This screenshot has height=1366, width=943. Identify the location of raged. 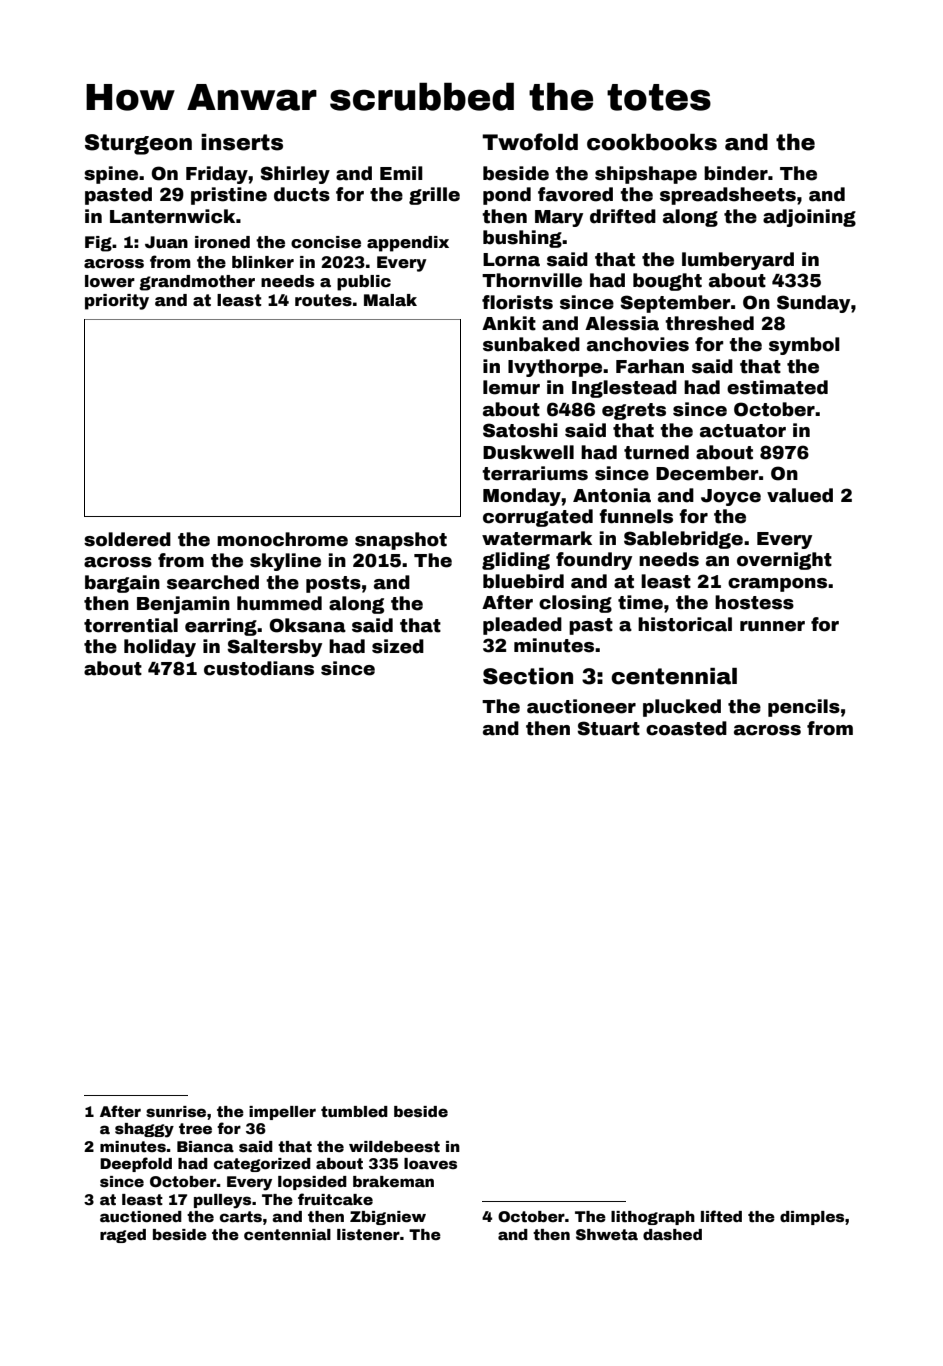
(123, 1236).
